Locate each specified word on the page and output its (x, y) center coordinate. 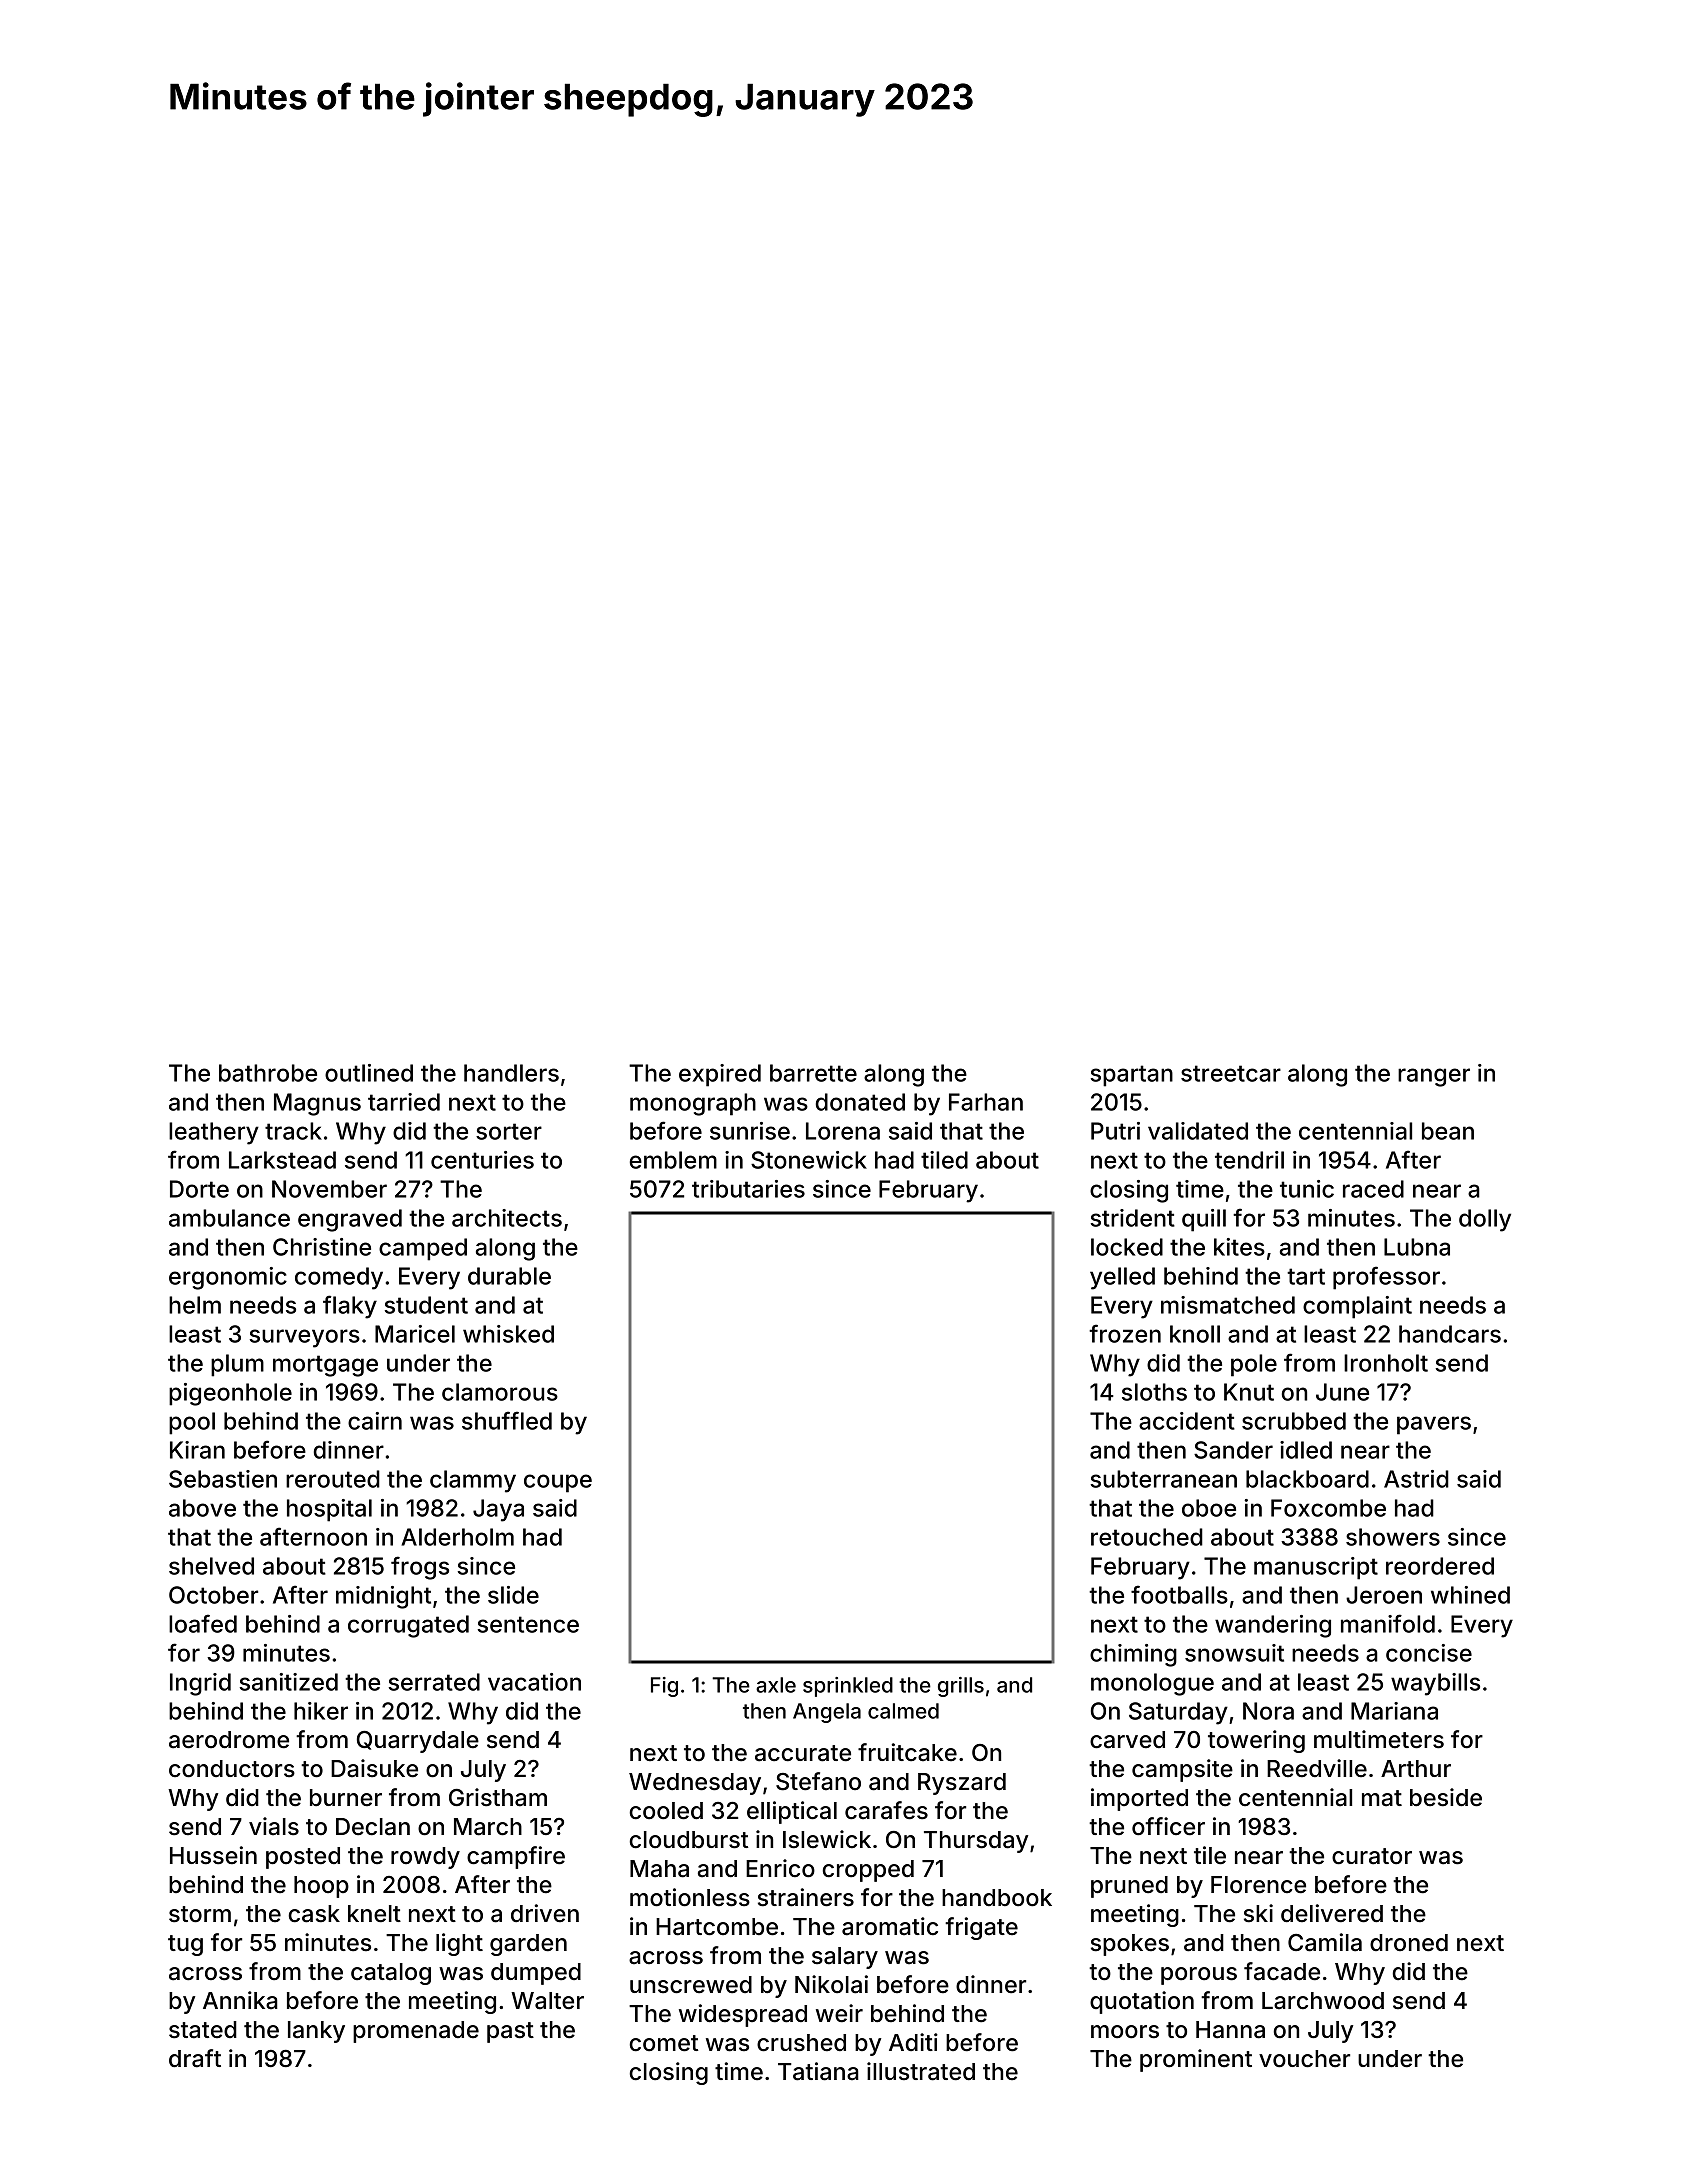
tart (1306, 1276)
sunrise (750, 1131)
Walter (547, 2001)
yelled (1122, 1278)
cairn (375, 1421)
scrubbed (1294, 1421)
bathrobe (268, 1073)
